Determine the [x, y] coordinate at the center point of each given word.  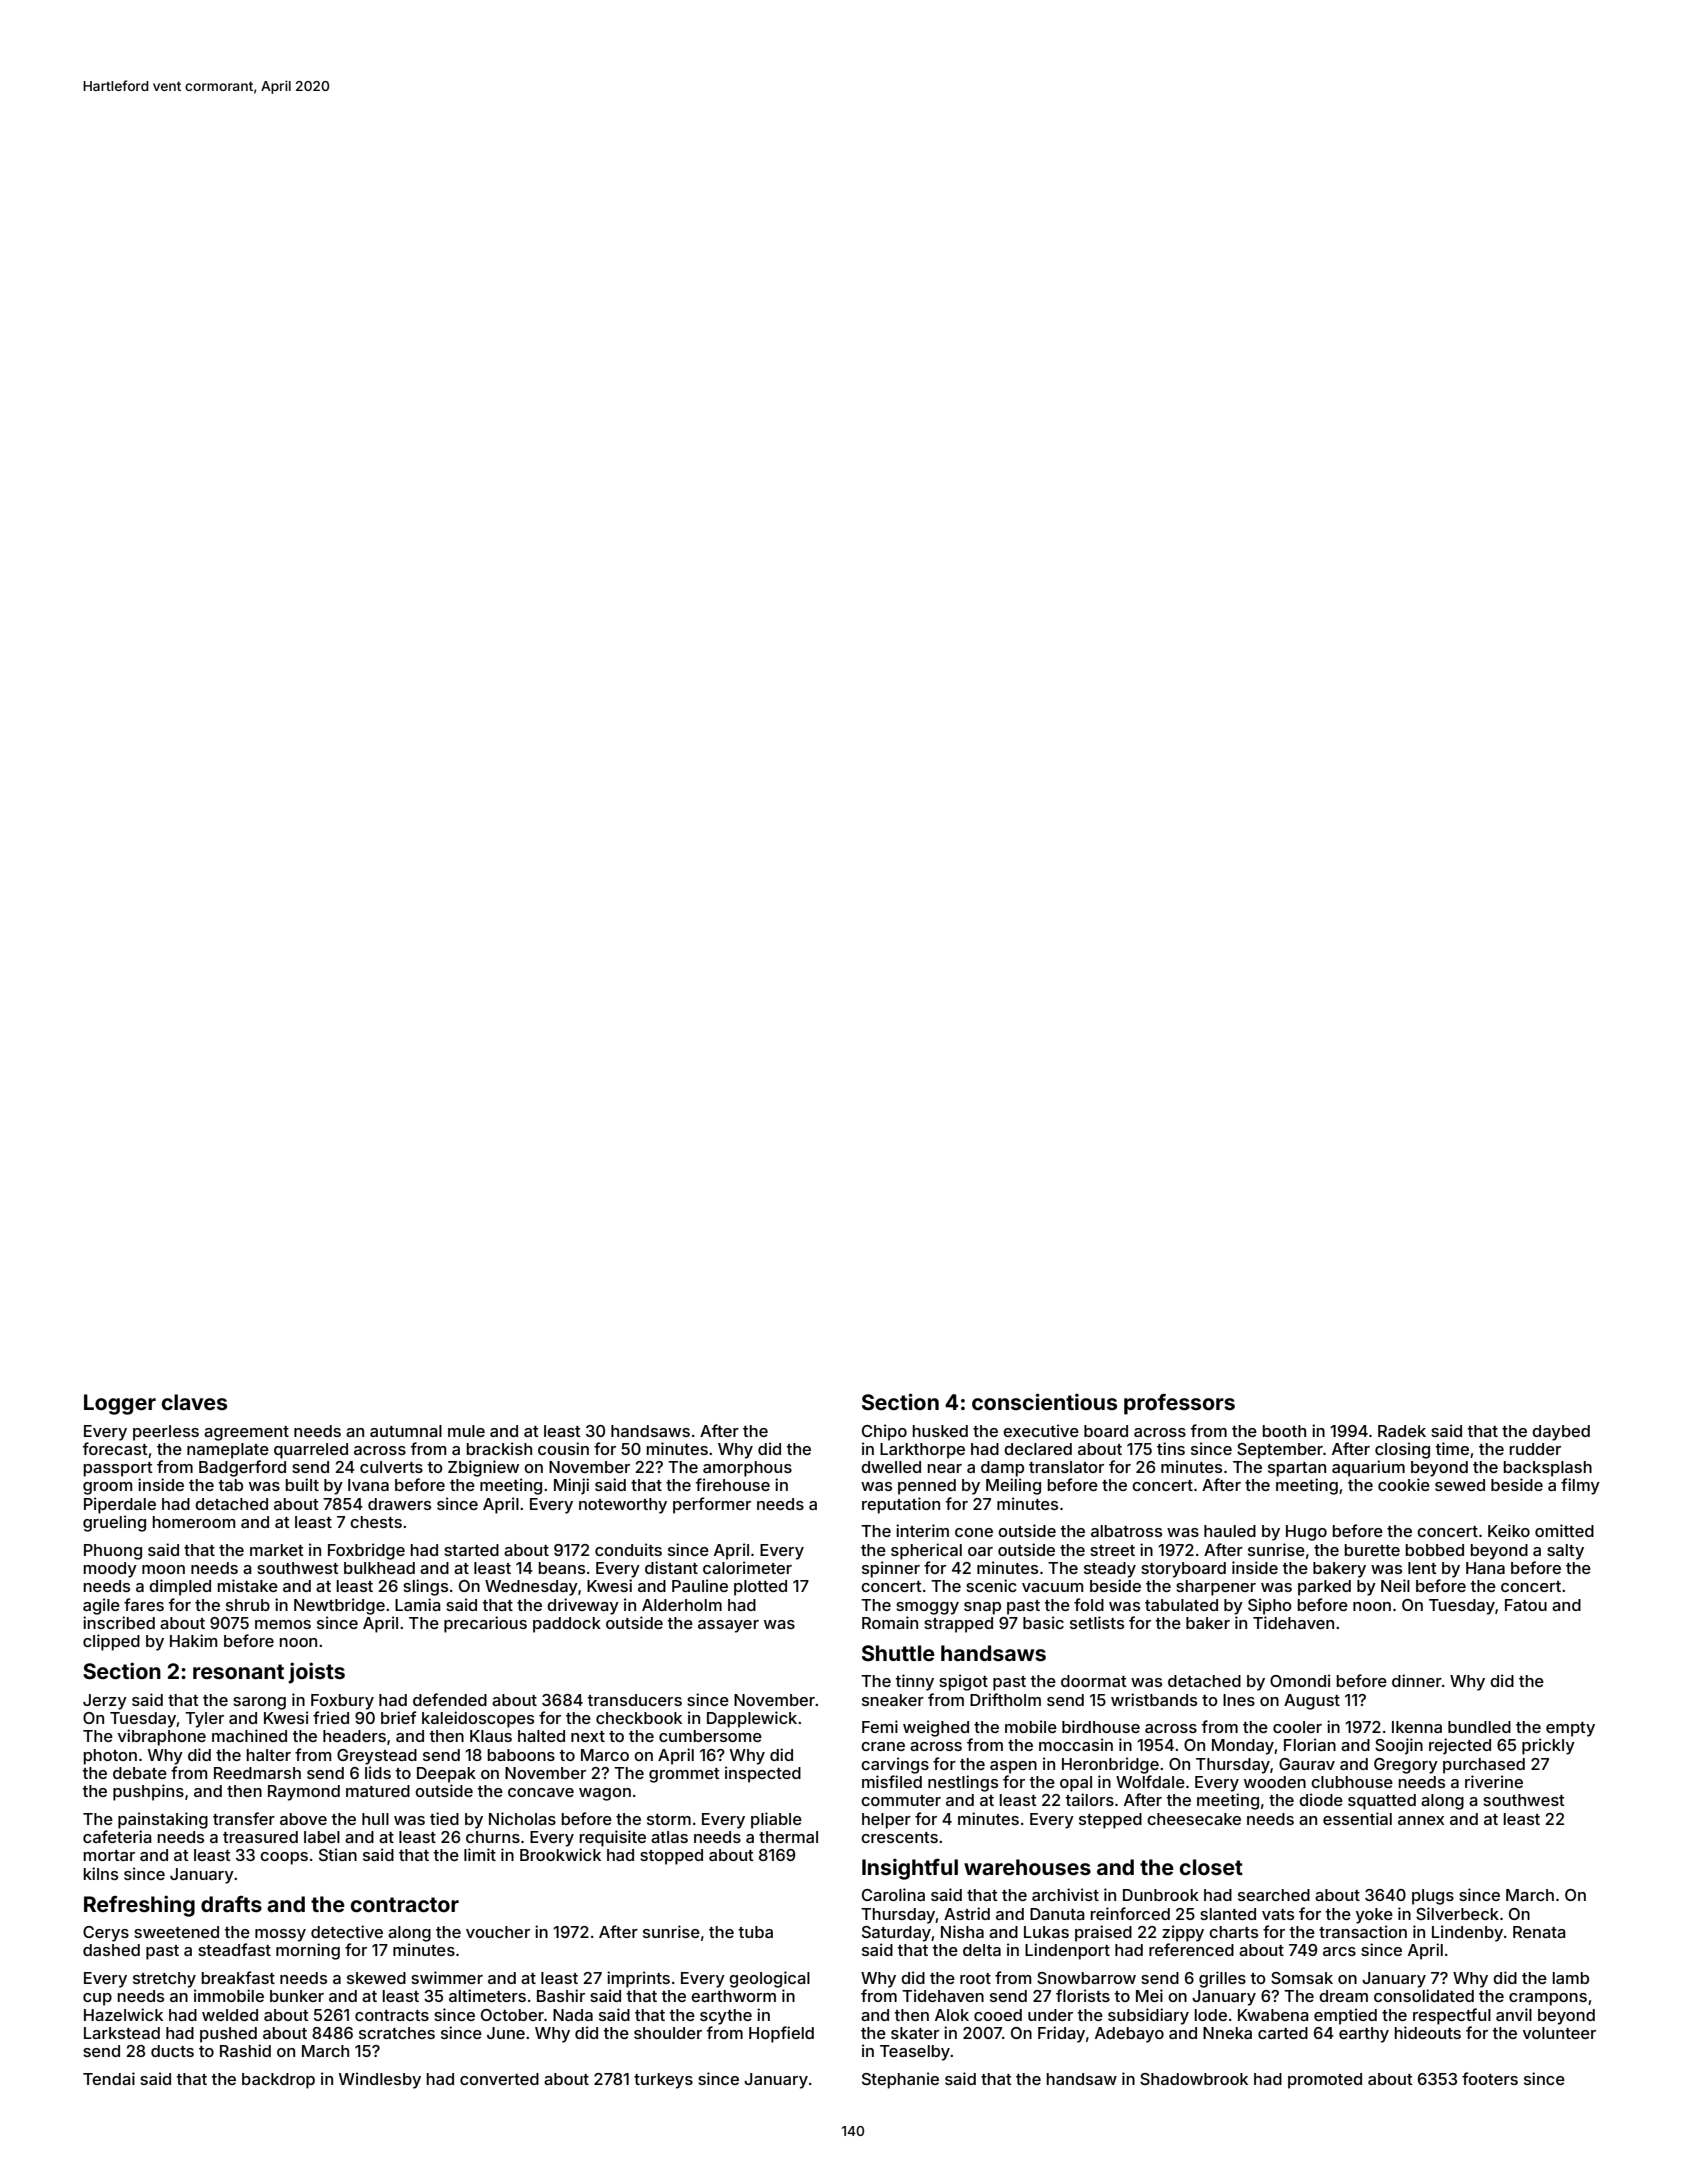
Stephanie [900, 2080]
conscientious [1044, 1401]
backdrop [278, 2081]
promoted [1325, 2081]
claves [194, 1402]
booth [1284, 1431]
